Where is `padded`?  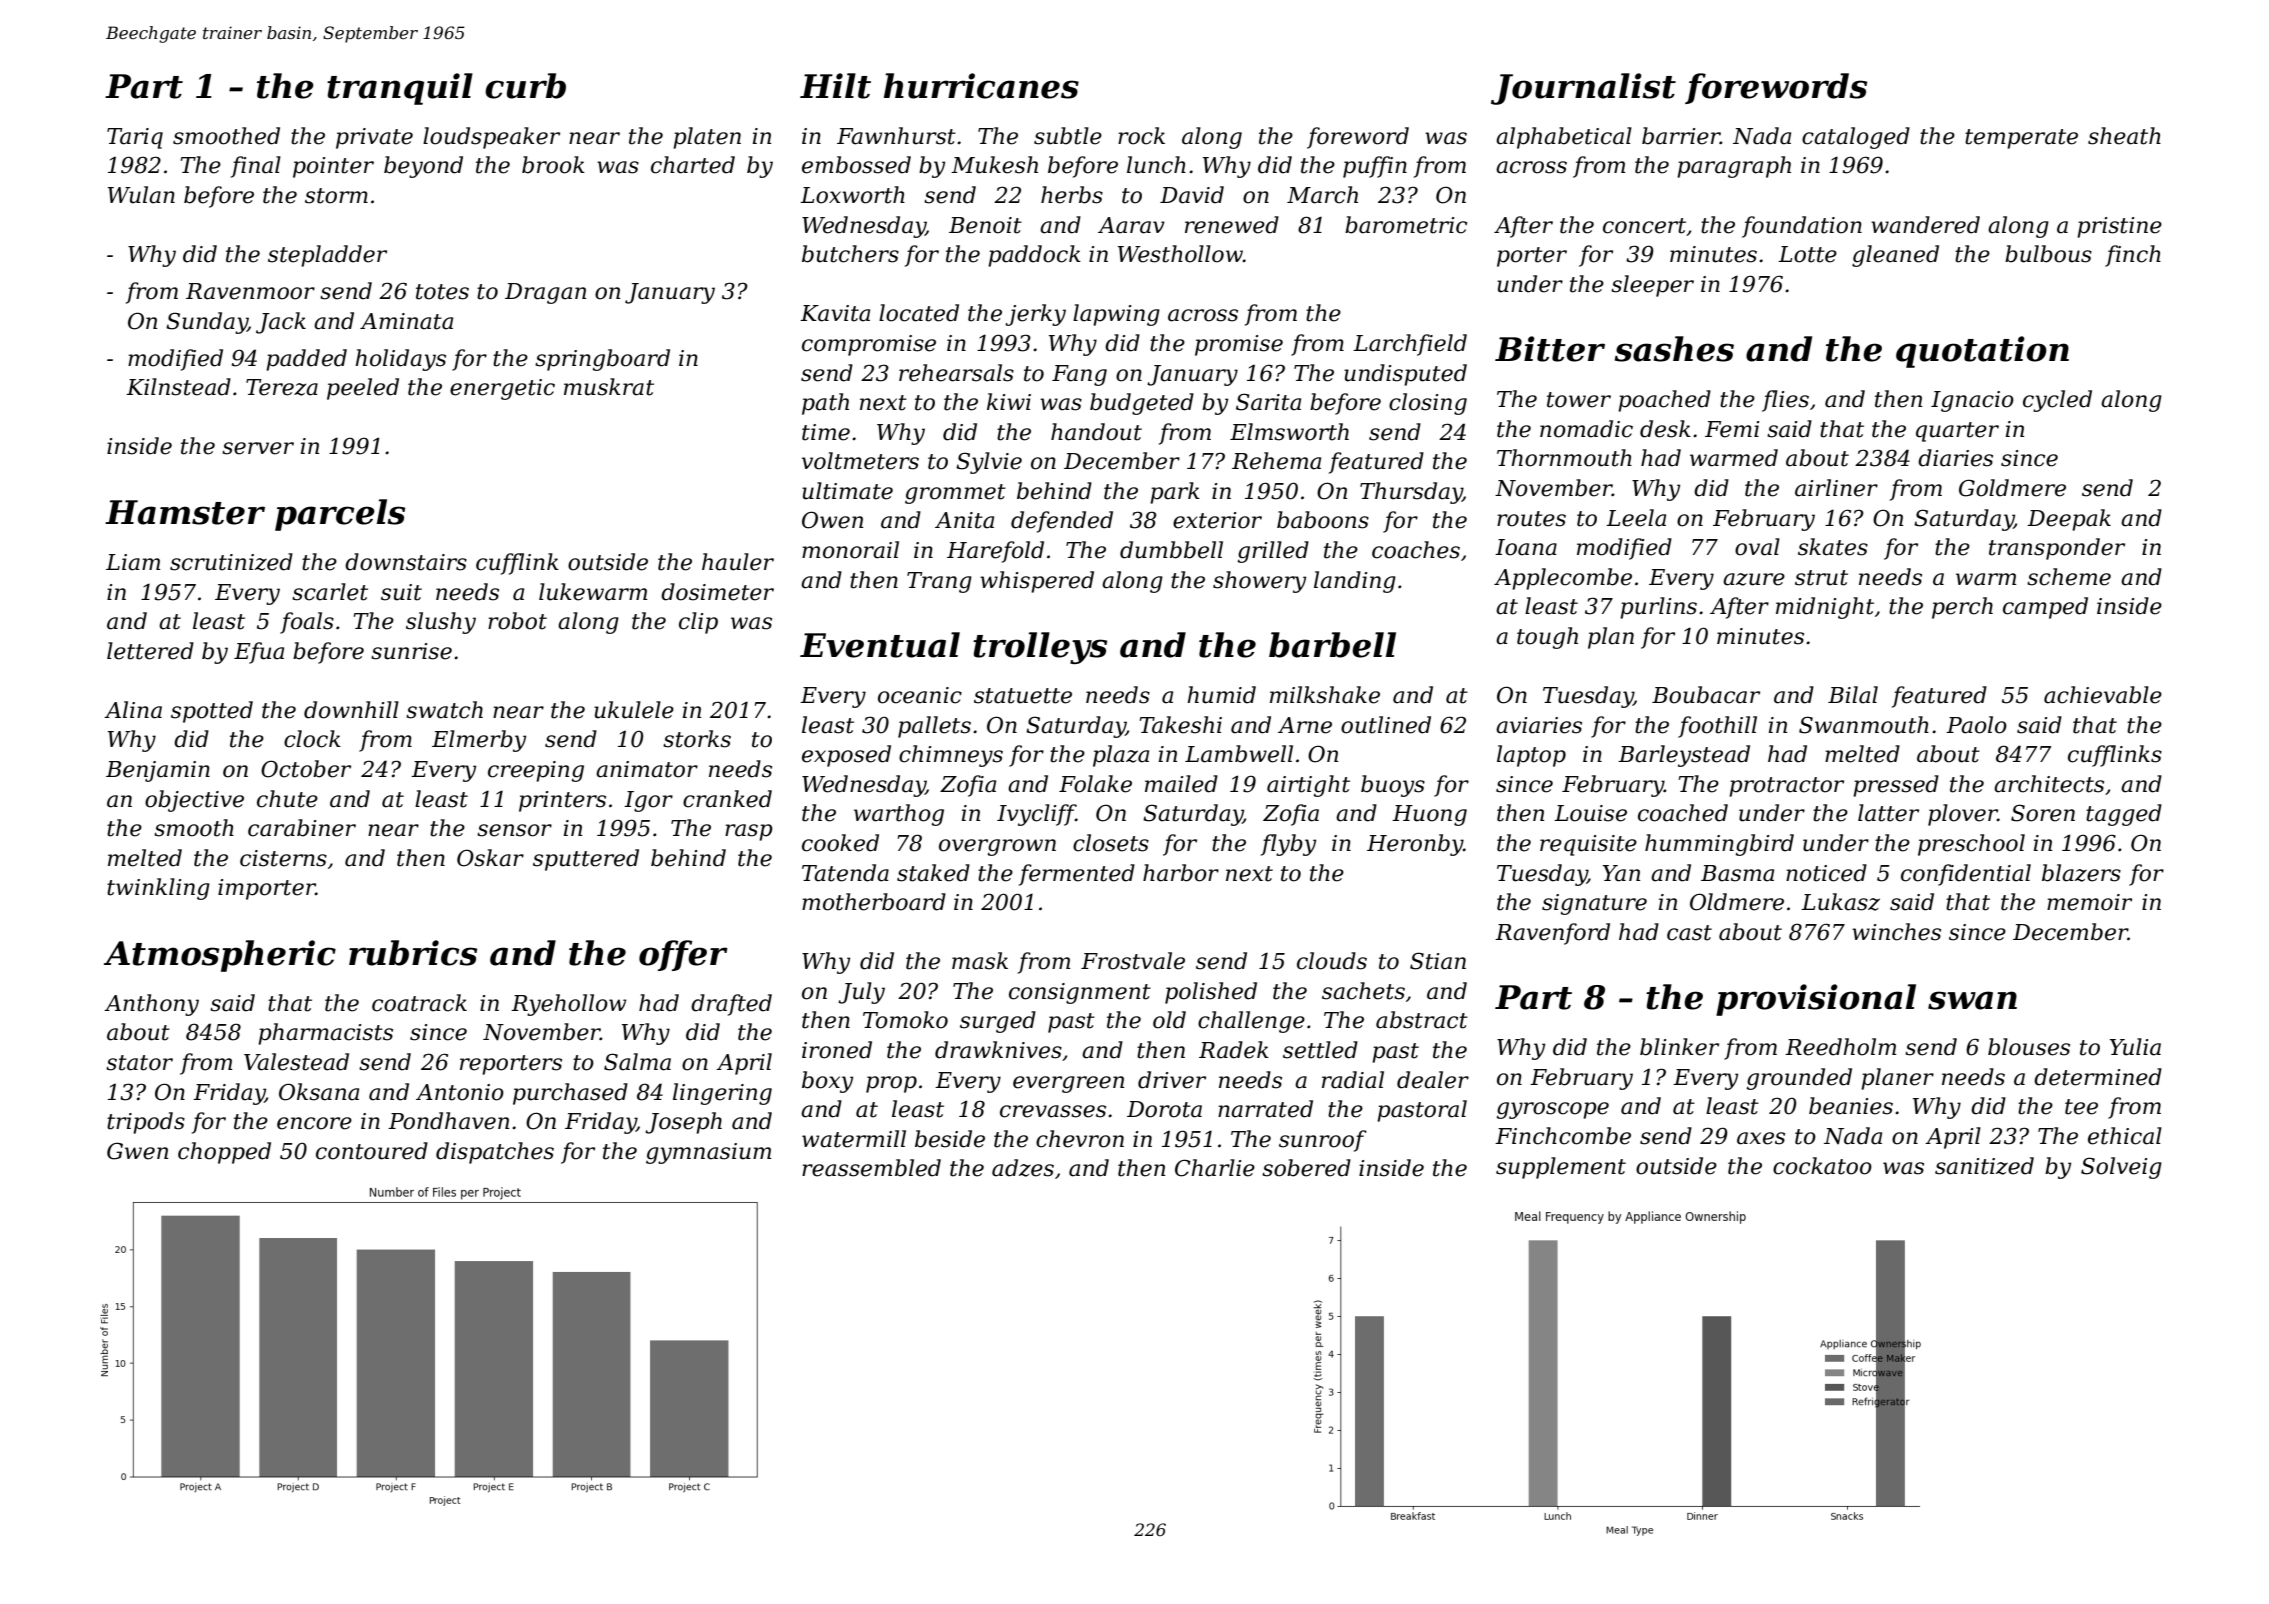 padded is located at coordinates (306, 360).
